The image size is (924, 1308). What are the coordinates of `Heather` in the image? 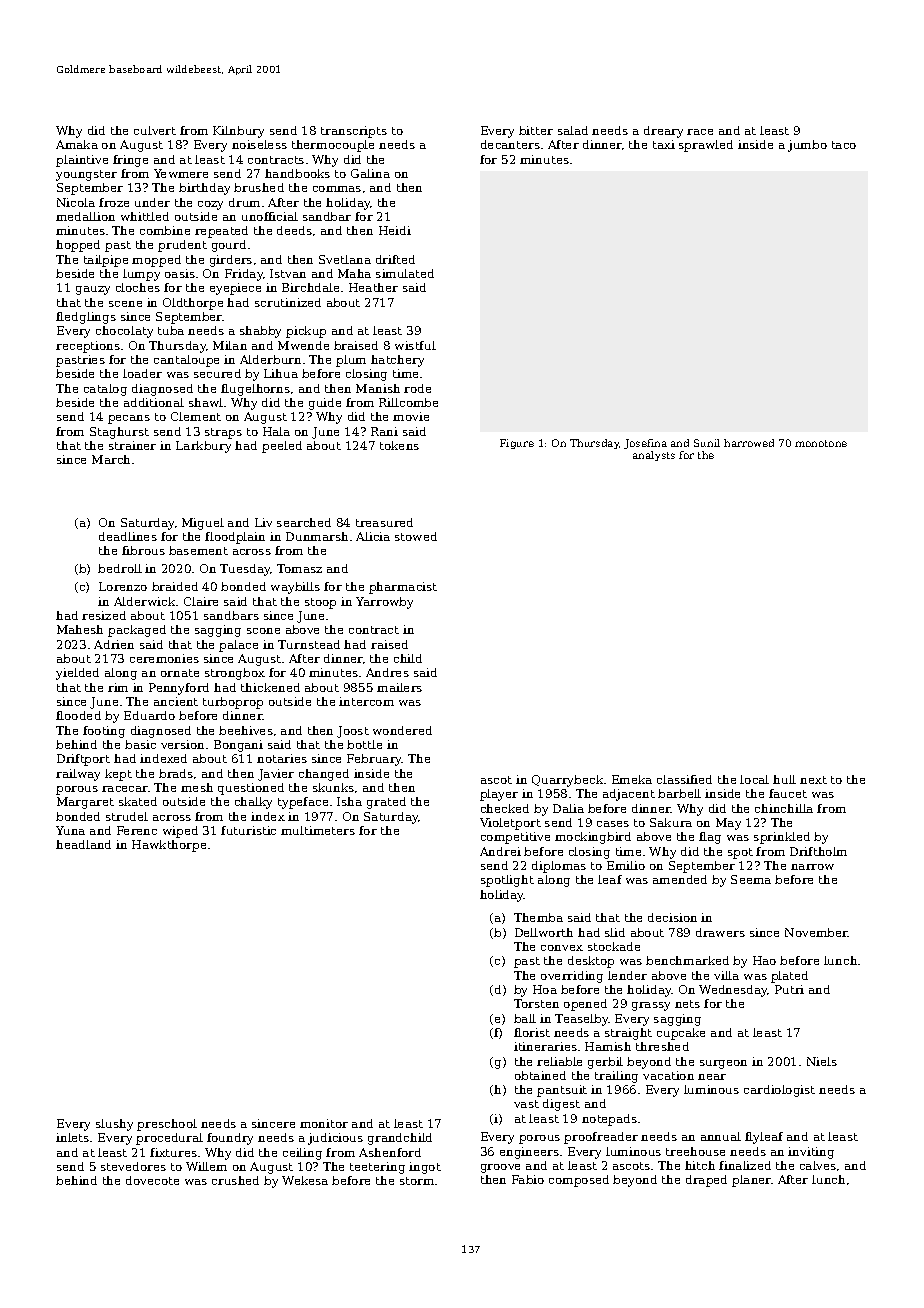 It's located at (373, 287).
